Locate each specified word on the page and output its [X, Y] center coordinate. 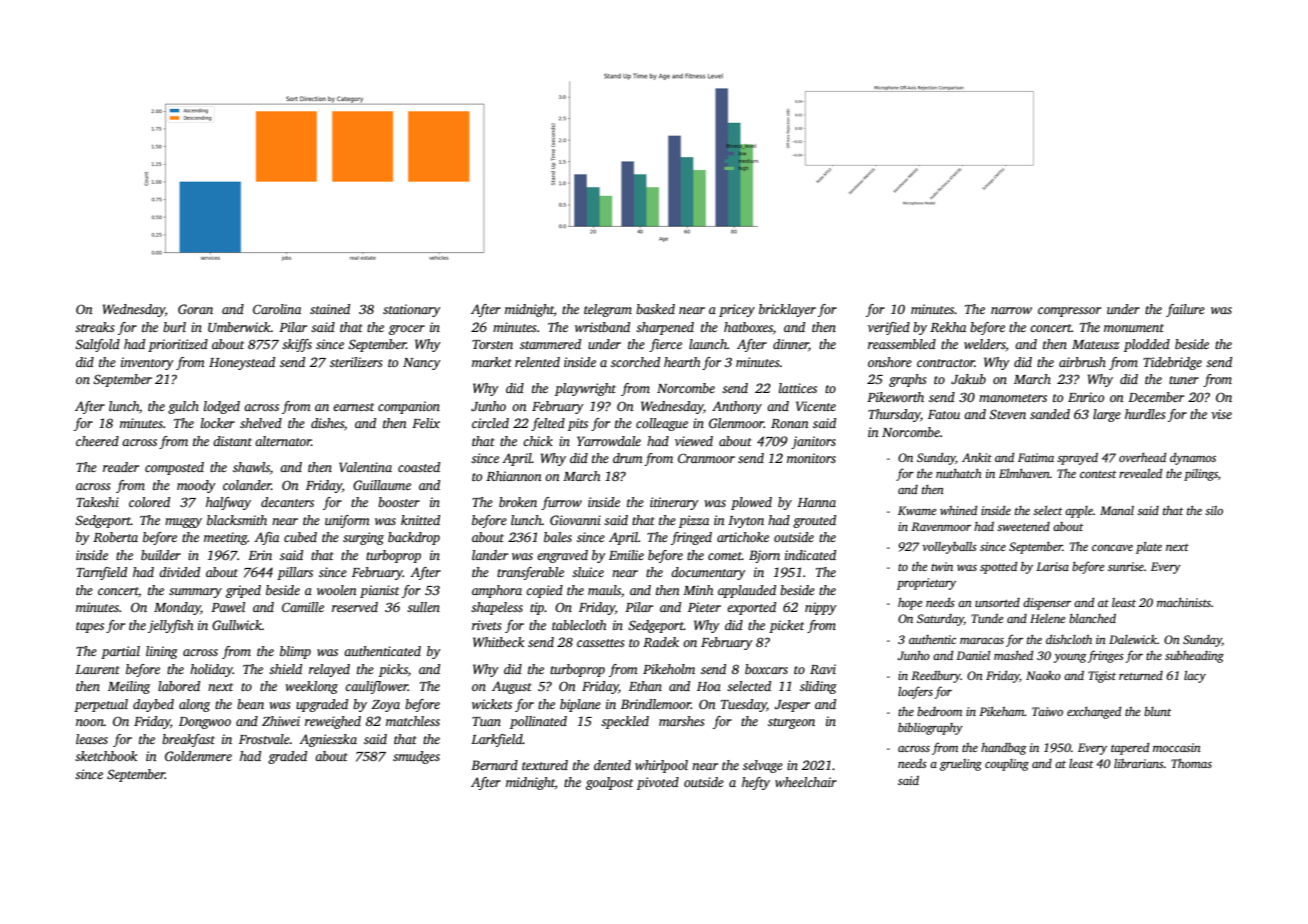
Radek [661, 642]
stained [330, 309]
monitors [811, 458]
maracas [982, 641]
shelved [261, 423]
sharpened [665, 328]
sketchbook [106, 756]
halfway [228, 503]
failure [1185, 310]
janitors [813, 442]
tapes [90, 627]
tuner [1184, 380]
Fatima [1036, 457]
